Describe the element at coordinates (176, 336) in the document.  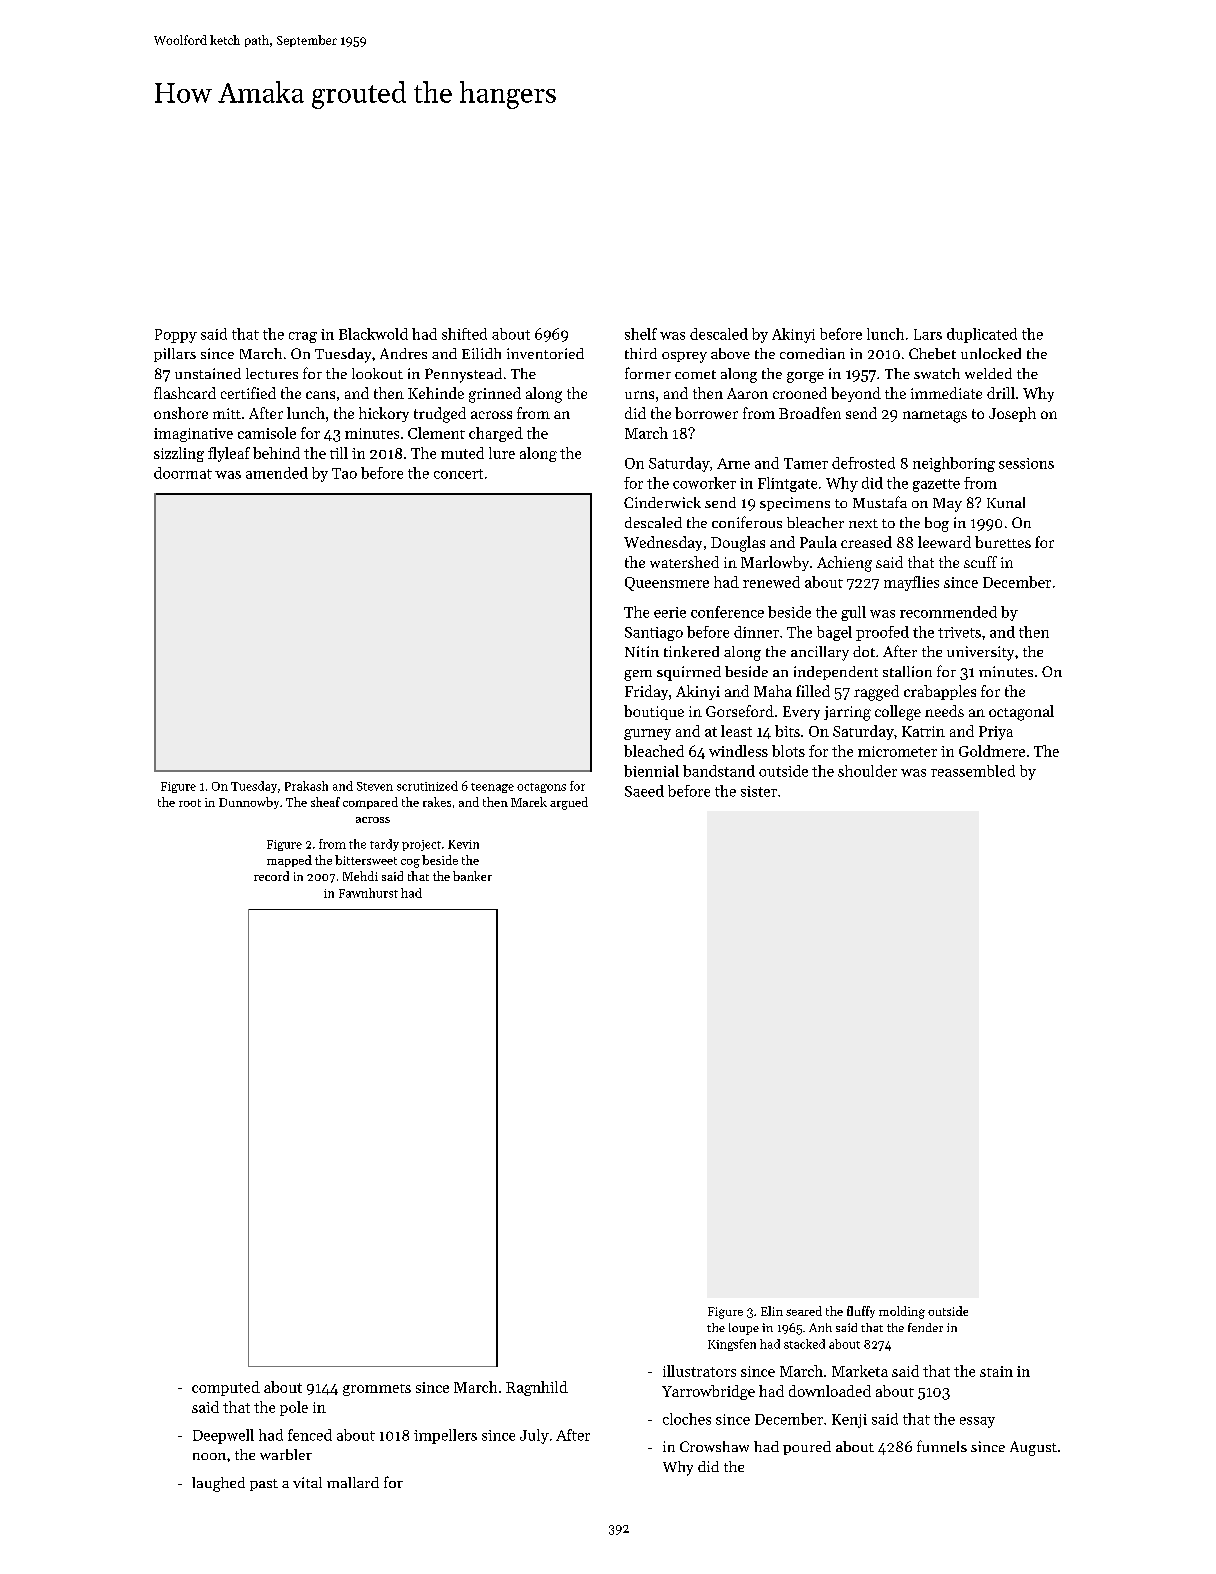
I see `Poppy` at that location.
